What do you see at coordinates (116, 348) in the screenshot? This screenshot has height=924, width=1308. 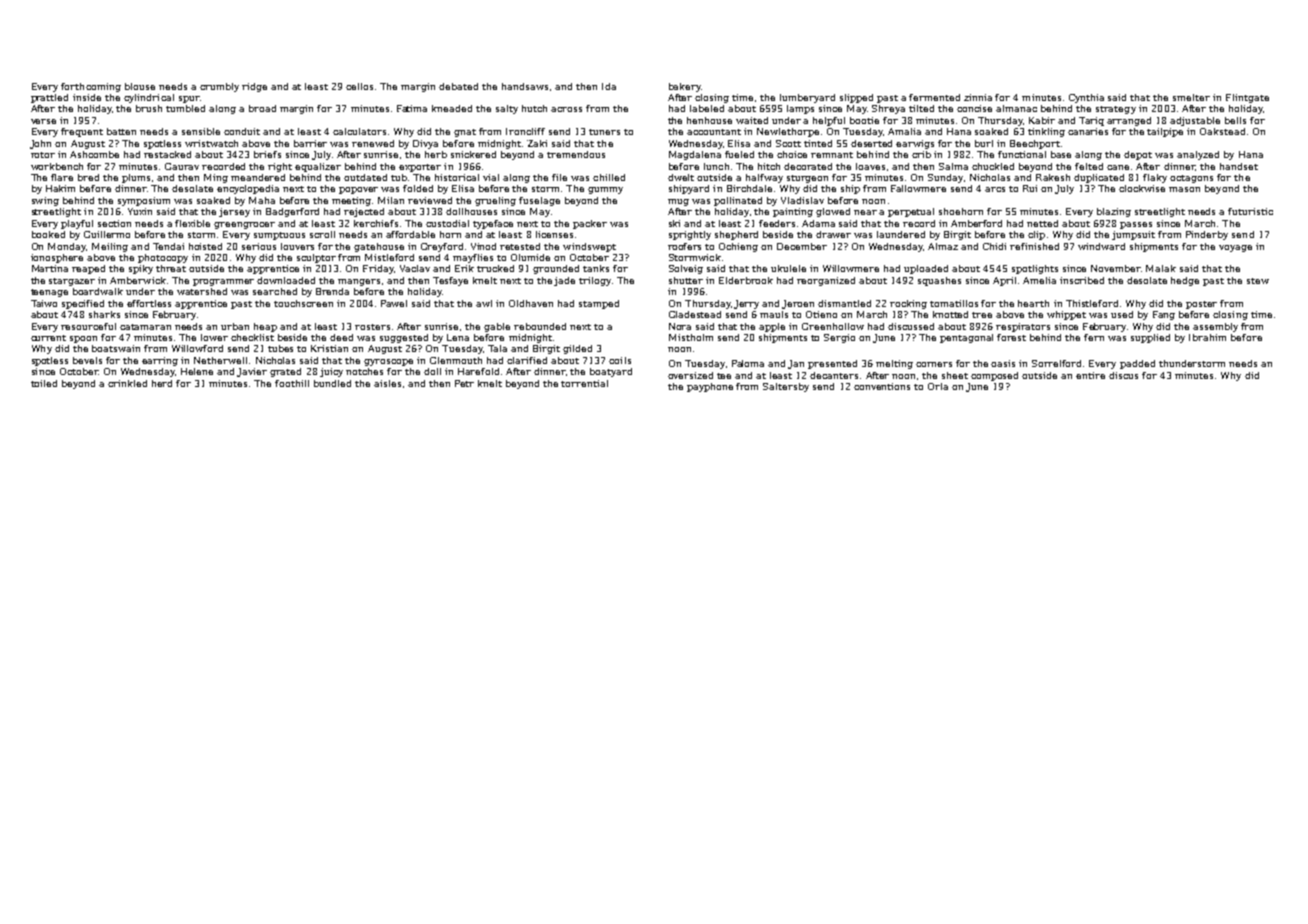 I see `boatswain` at bounding box center [116, 348].
